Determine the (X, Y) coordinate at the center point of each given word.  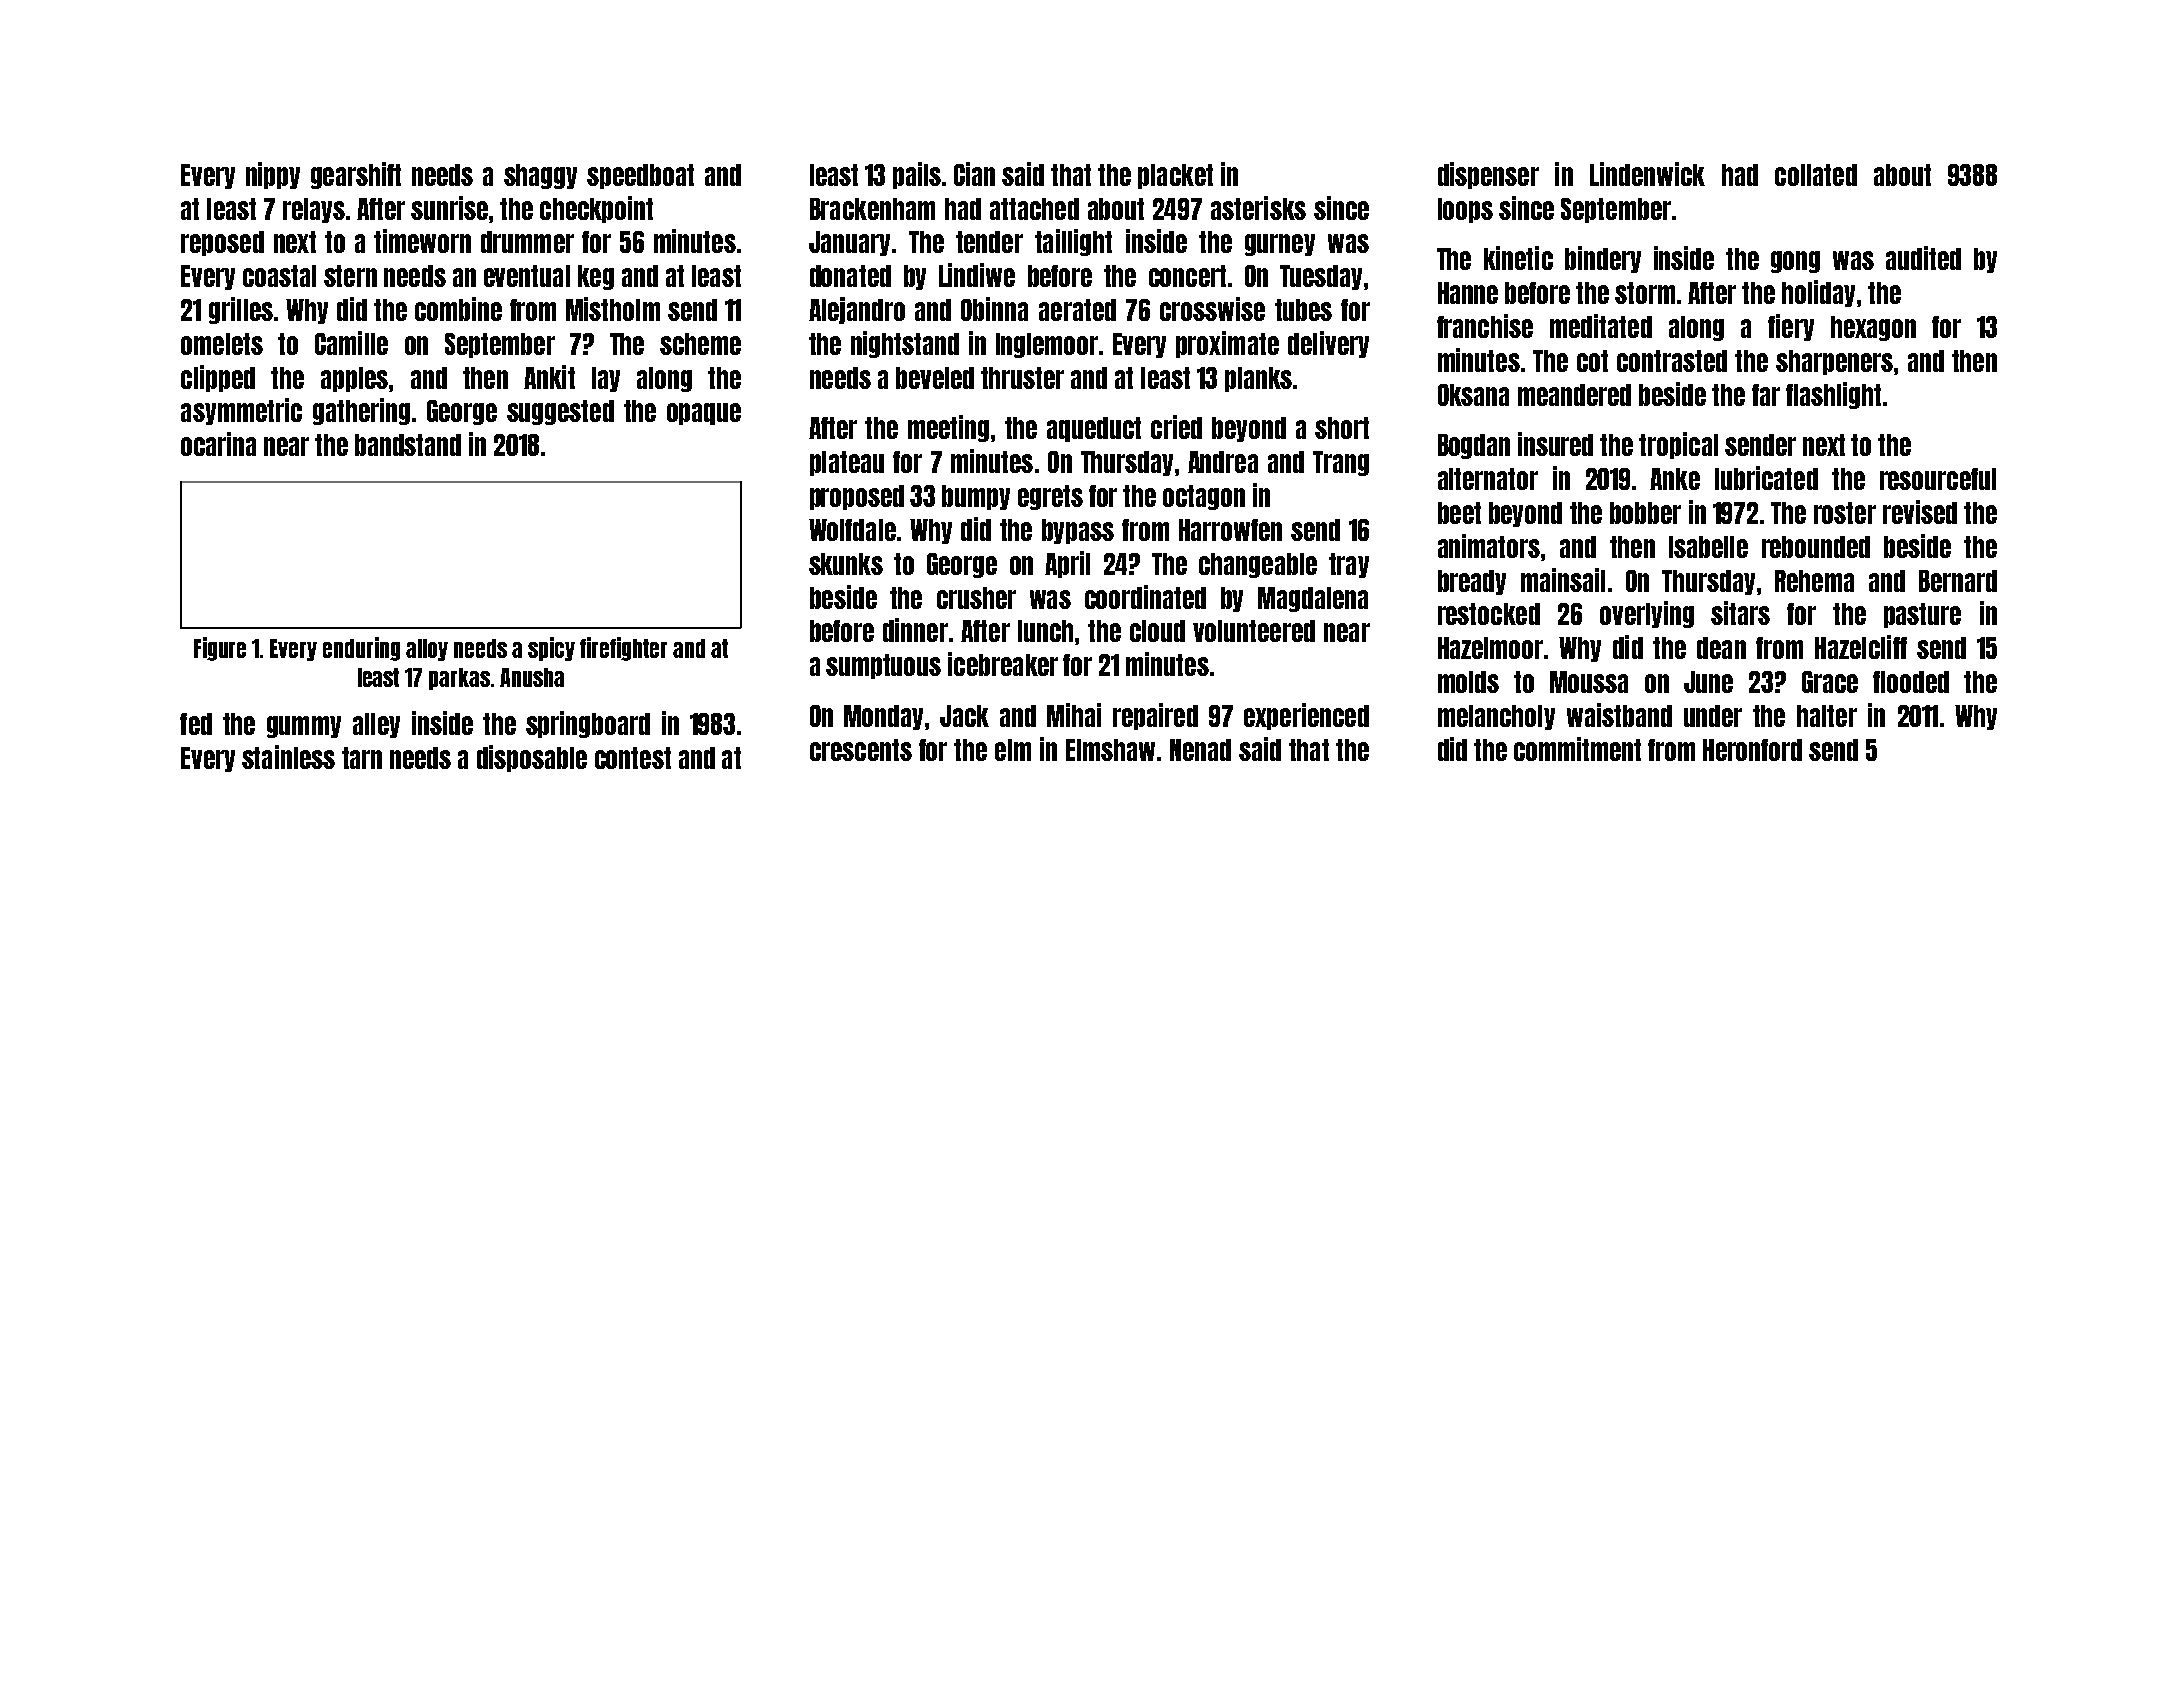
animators (1489, 546)
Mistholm (613, 309)
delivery (1328, 344)
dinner (915, 630)
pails (917, 175)
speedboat (640, 176)
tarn (362, 758)
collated (1816, 175)
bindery (1603, 259)
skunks (846, 564)
